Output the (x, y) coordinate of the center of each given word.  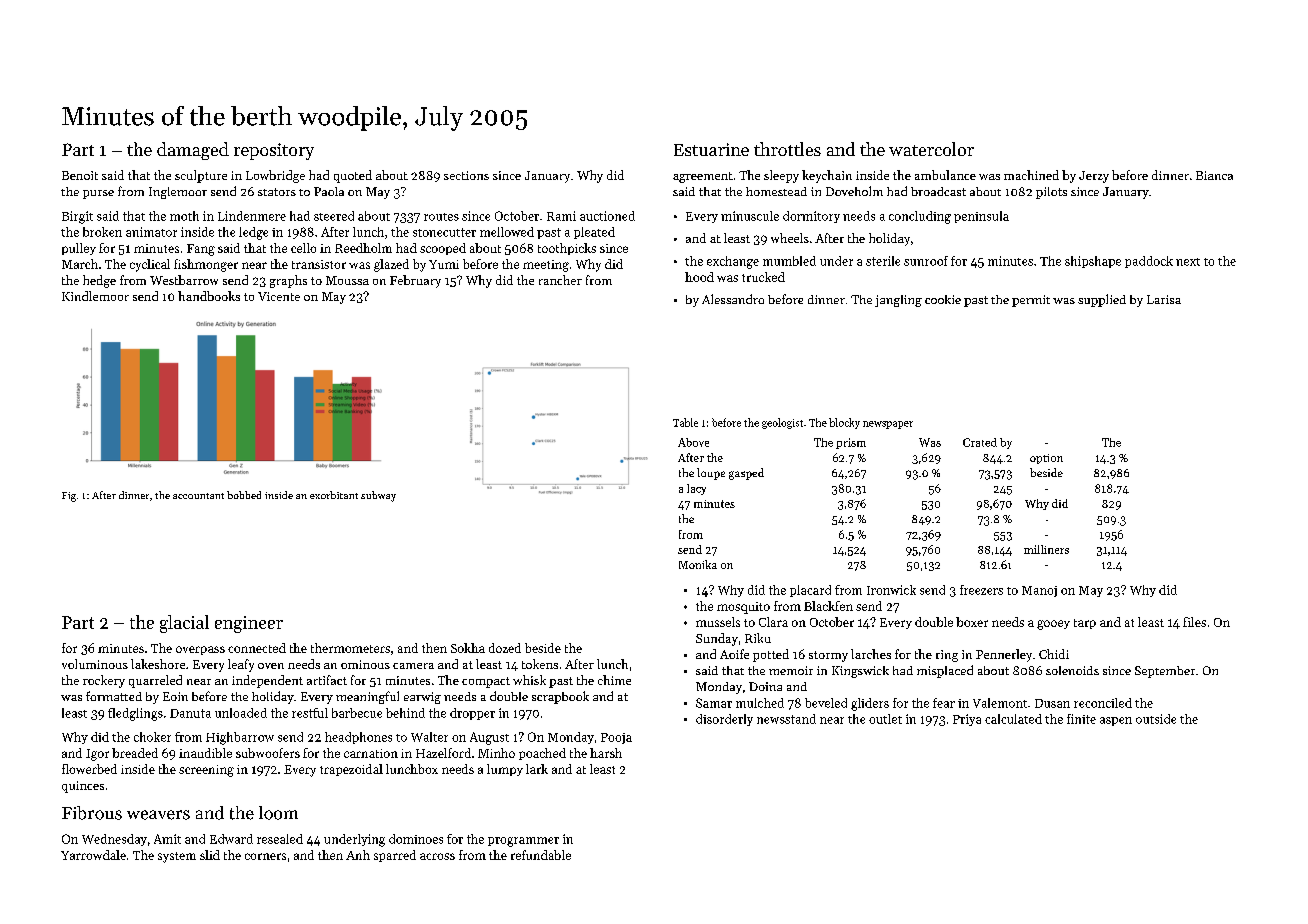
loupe (711, 474)
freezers (981, 590)
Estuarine (711, 149)
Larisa (1164, 299)
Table (685, 422)
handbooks (209, 296)
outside (1156, 719)
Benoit (80, 175)
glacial (184, 624)
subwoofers (268, 753)
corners (265, 856)
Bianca (1214, 175)
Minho (496, 753)
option (1046, 459)
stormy (828, 656)
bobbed (244, 495)
